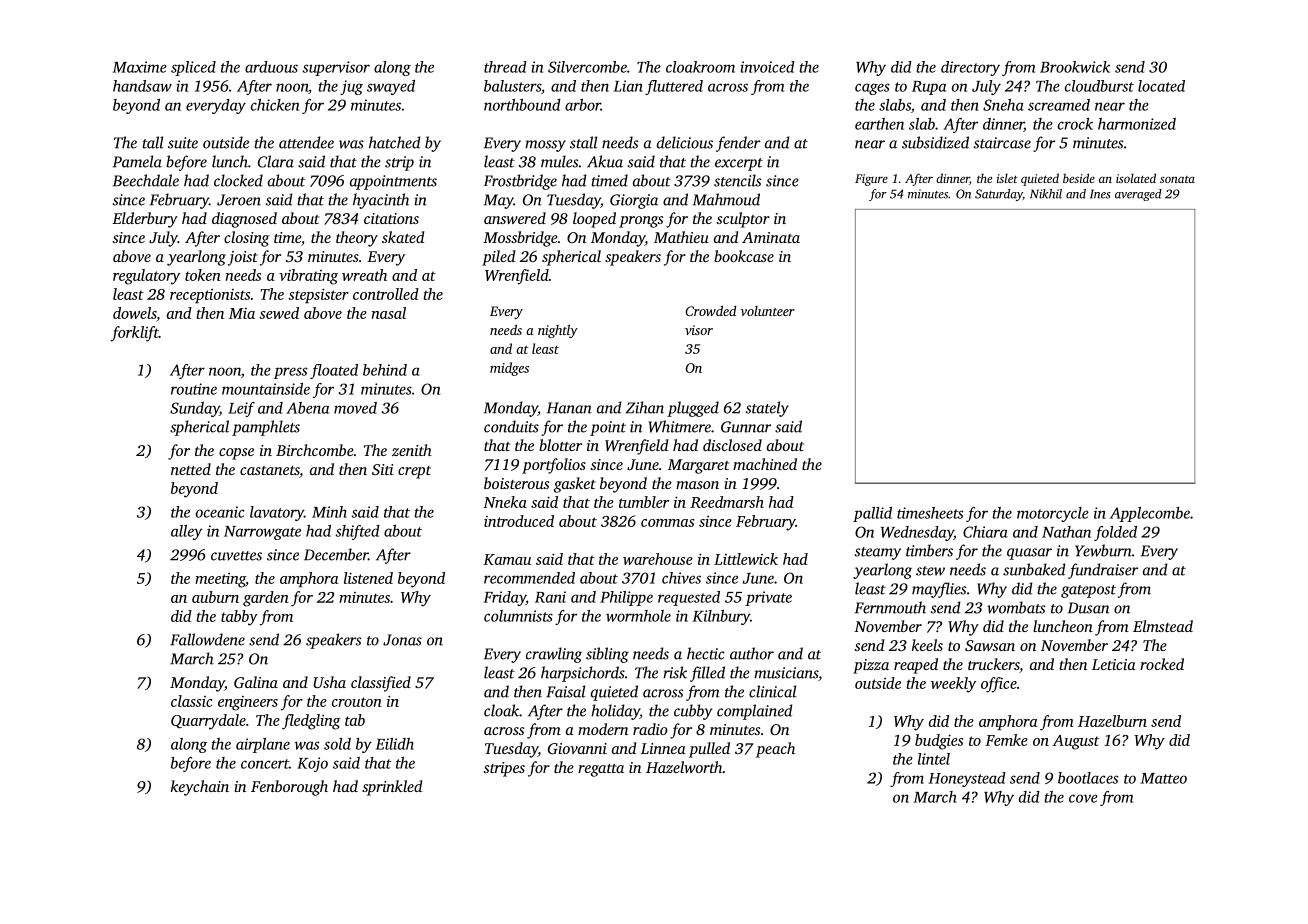  Describe the element at coordinates (890, 607) in the screenshot. I see `Fernmouth` at that location.
